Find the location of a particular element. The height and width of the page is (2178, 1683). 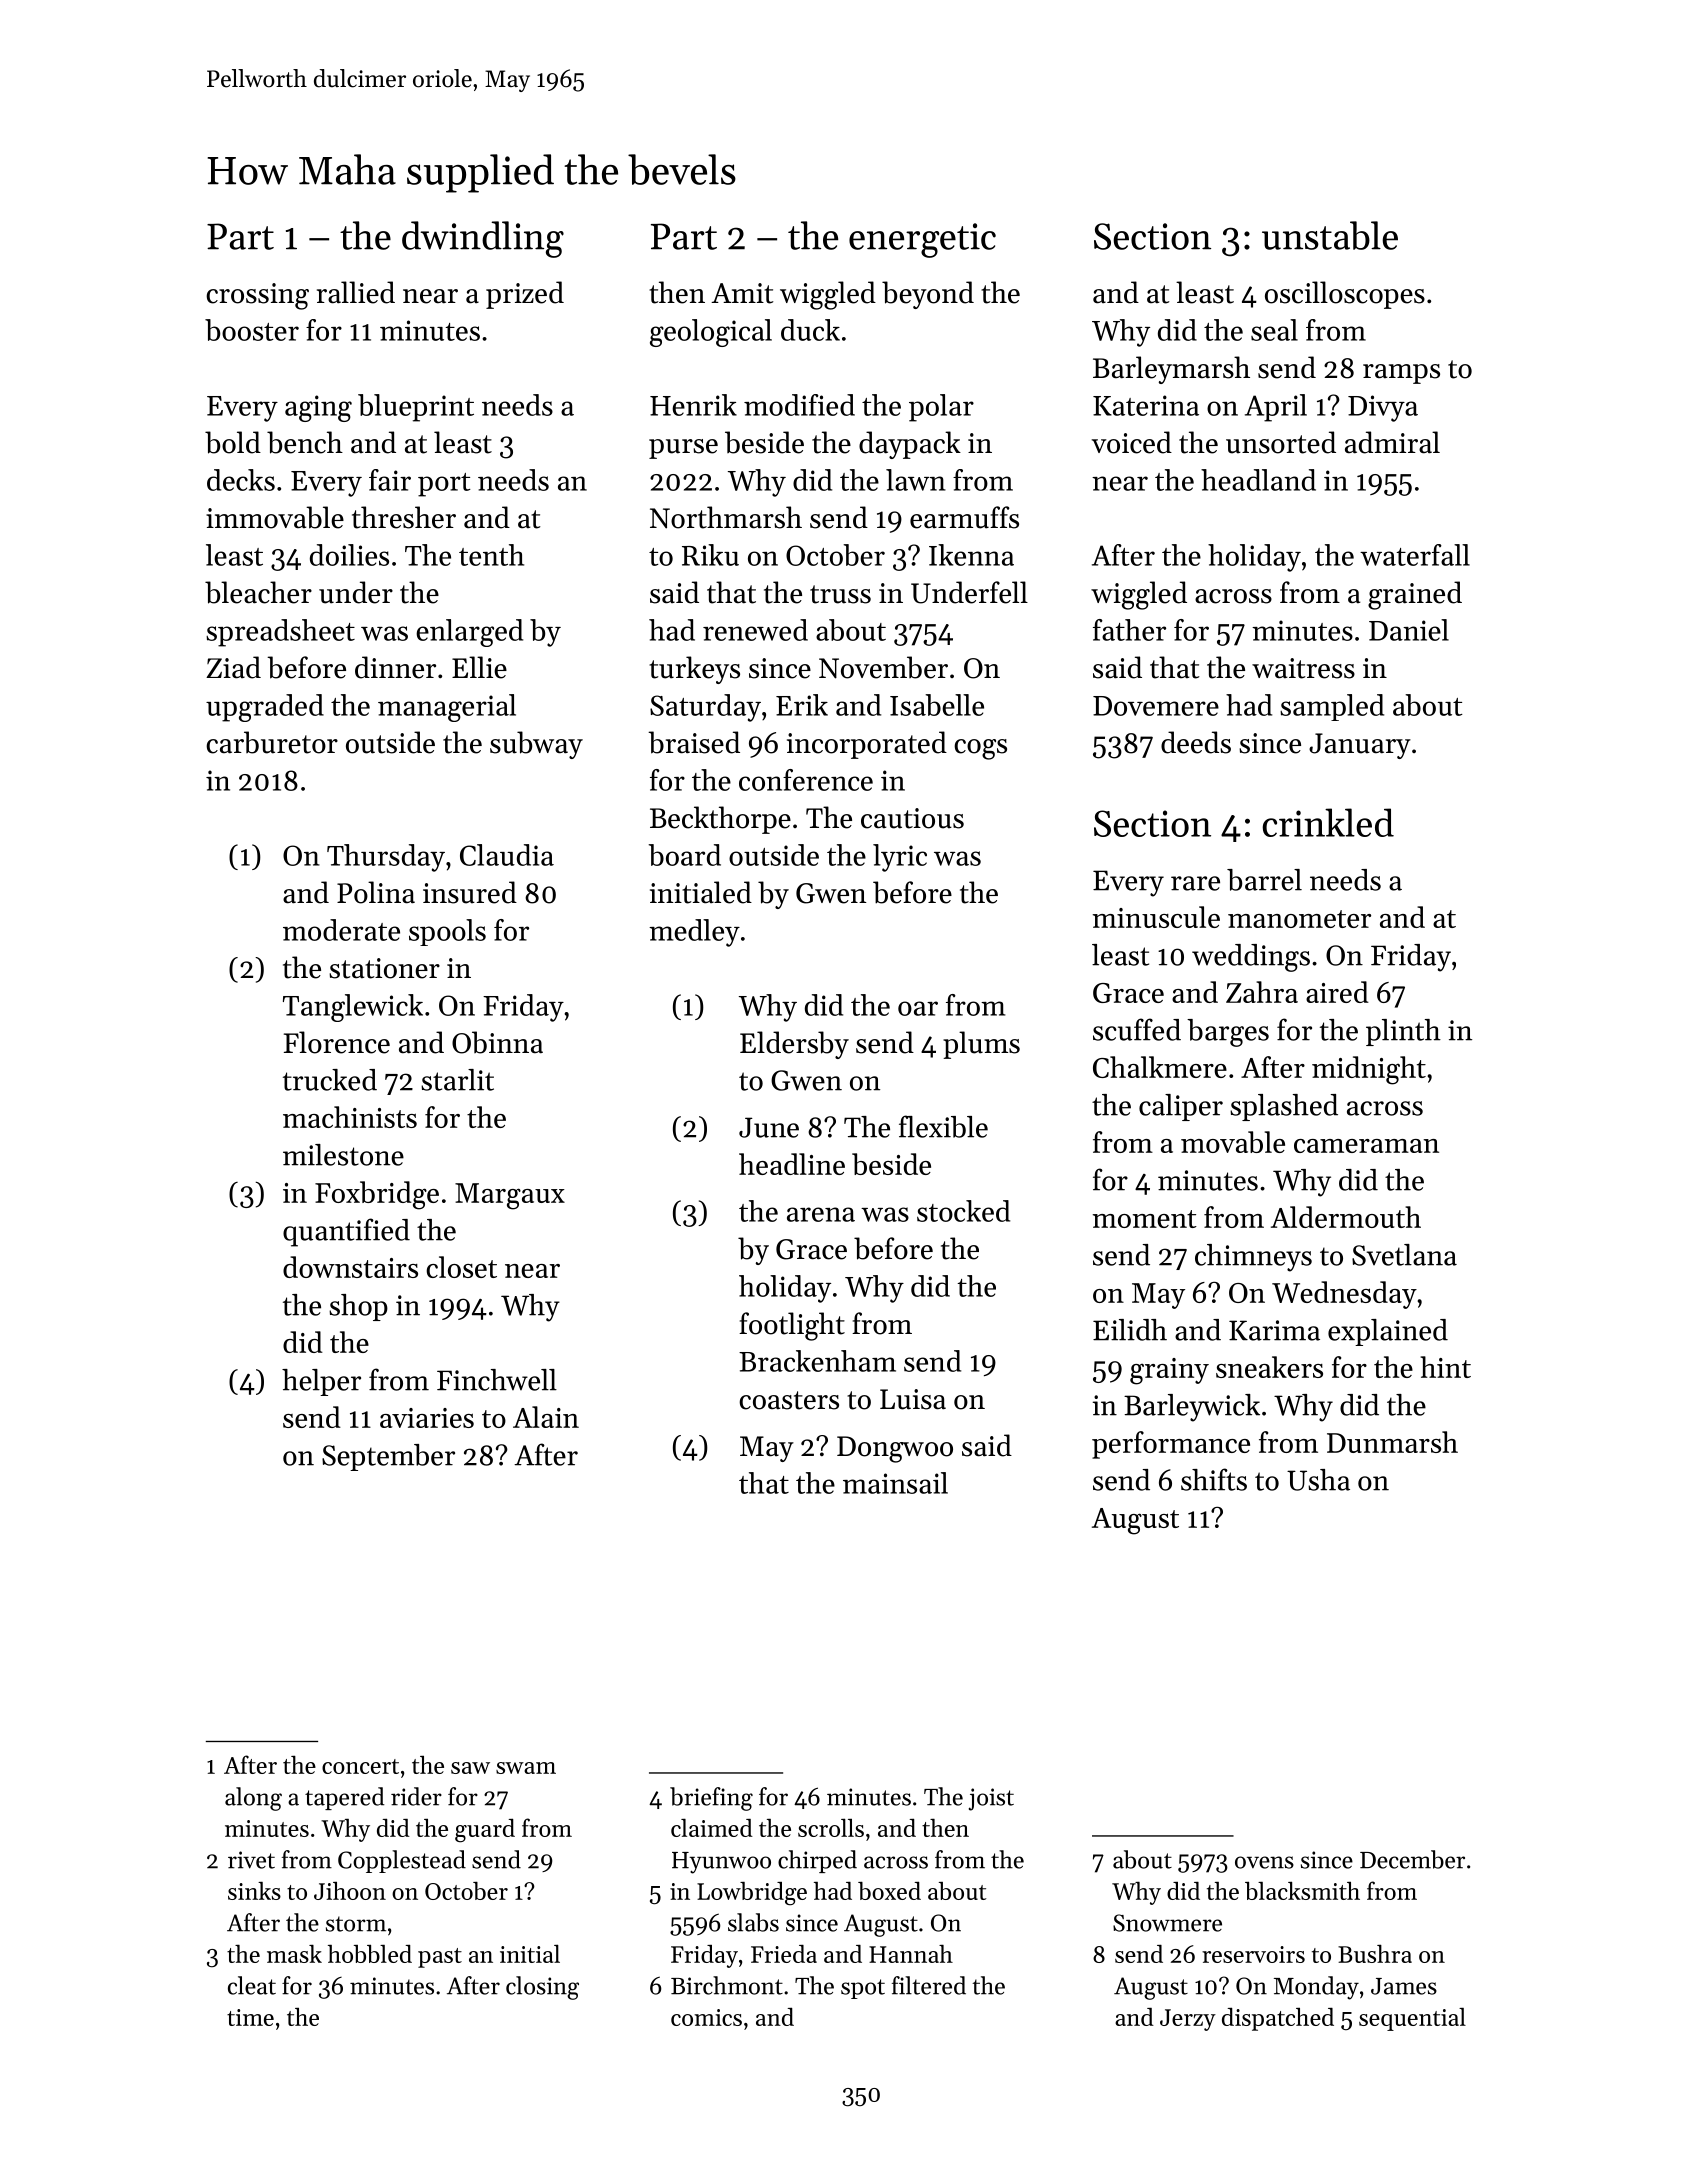

enlarged is located at coordinates (469, 633).
